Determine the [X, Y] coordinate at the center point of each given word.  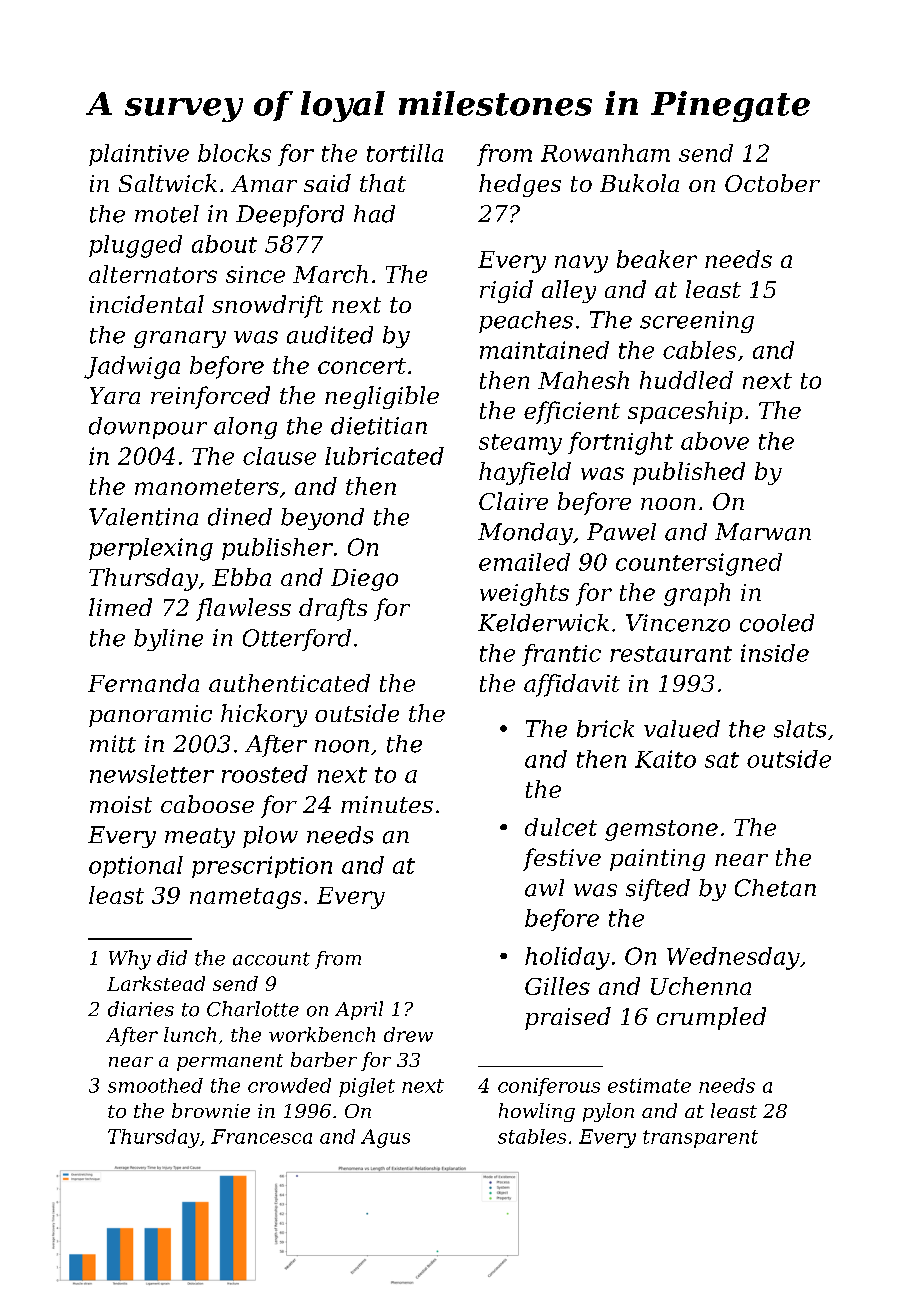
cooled [777, 623]
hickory [264, 715]
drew [408, 1034]
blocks [234, 153]
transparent [700, 1139]
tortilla [405, 153]
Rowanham [605, 153]
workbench [322, 1034]
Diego [364, 580]
